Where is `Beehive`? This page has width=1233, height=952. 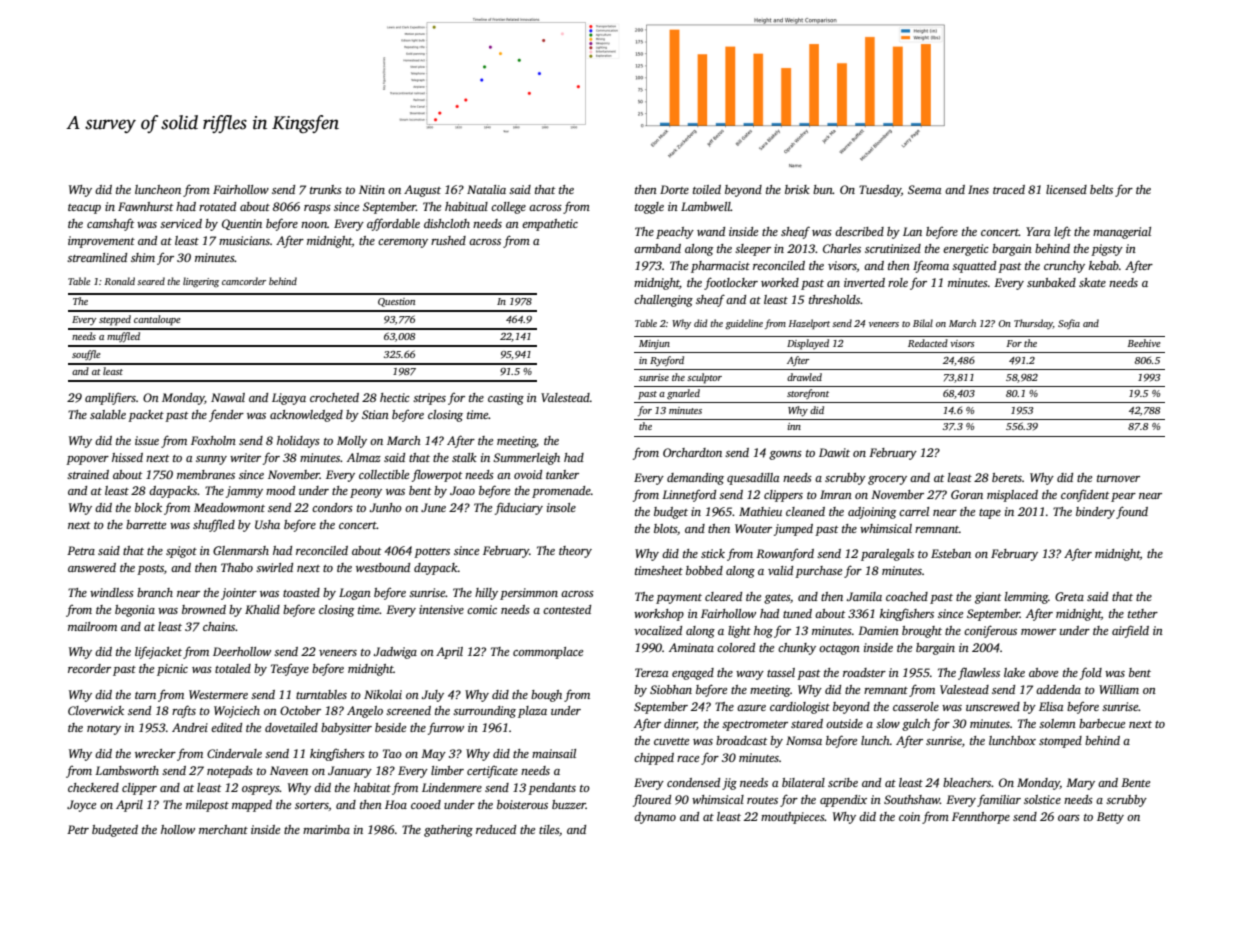
Beehive is located at coordinates (1144, 343).
